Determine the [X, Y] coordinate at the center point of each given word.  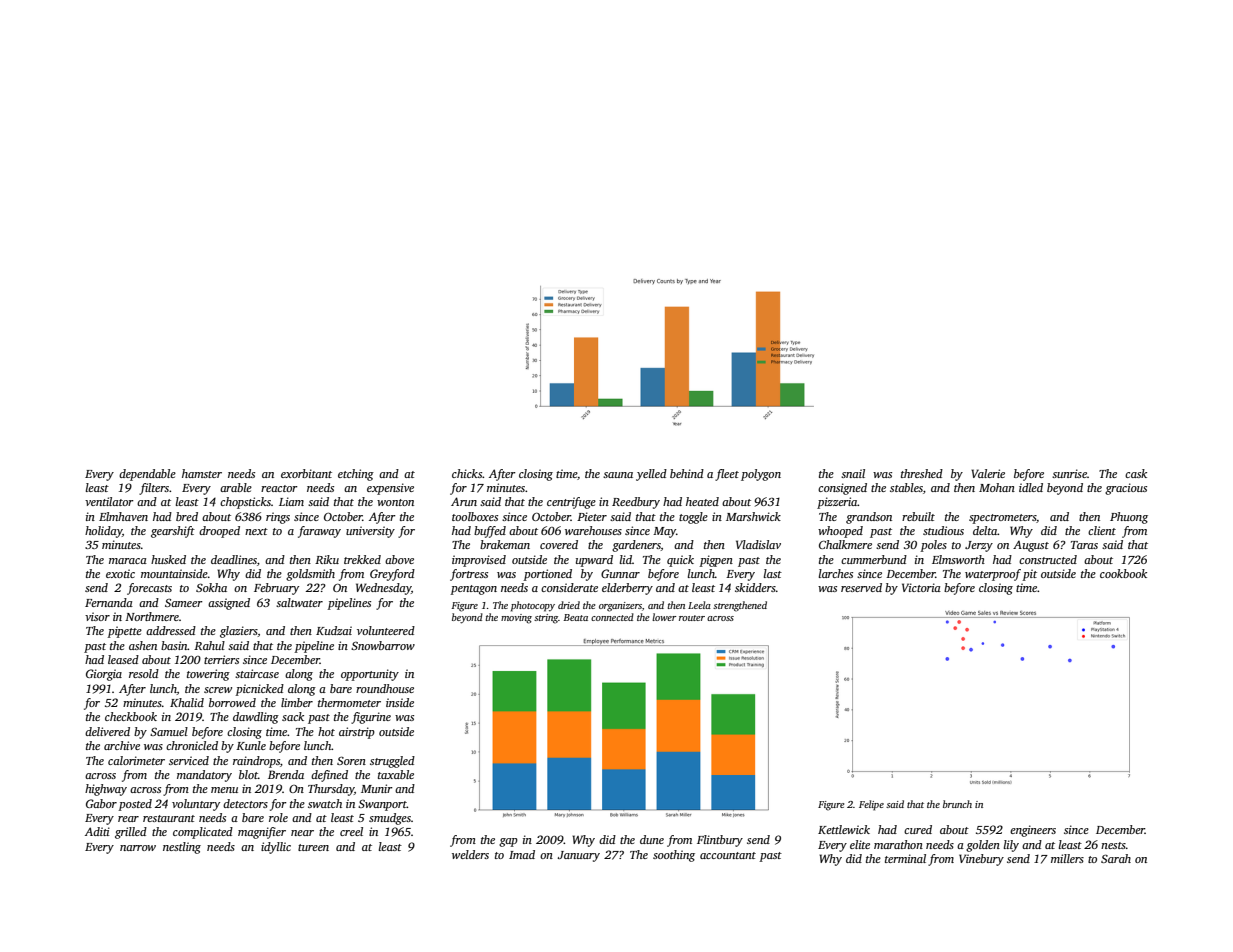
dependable [147, 475]
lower [664, 617]
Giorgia [104, 675]
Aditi [97, 831]
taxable [396, 774]
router [692, 618]
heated [702, 501]
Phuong [1129, 518]
